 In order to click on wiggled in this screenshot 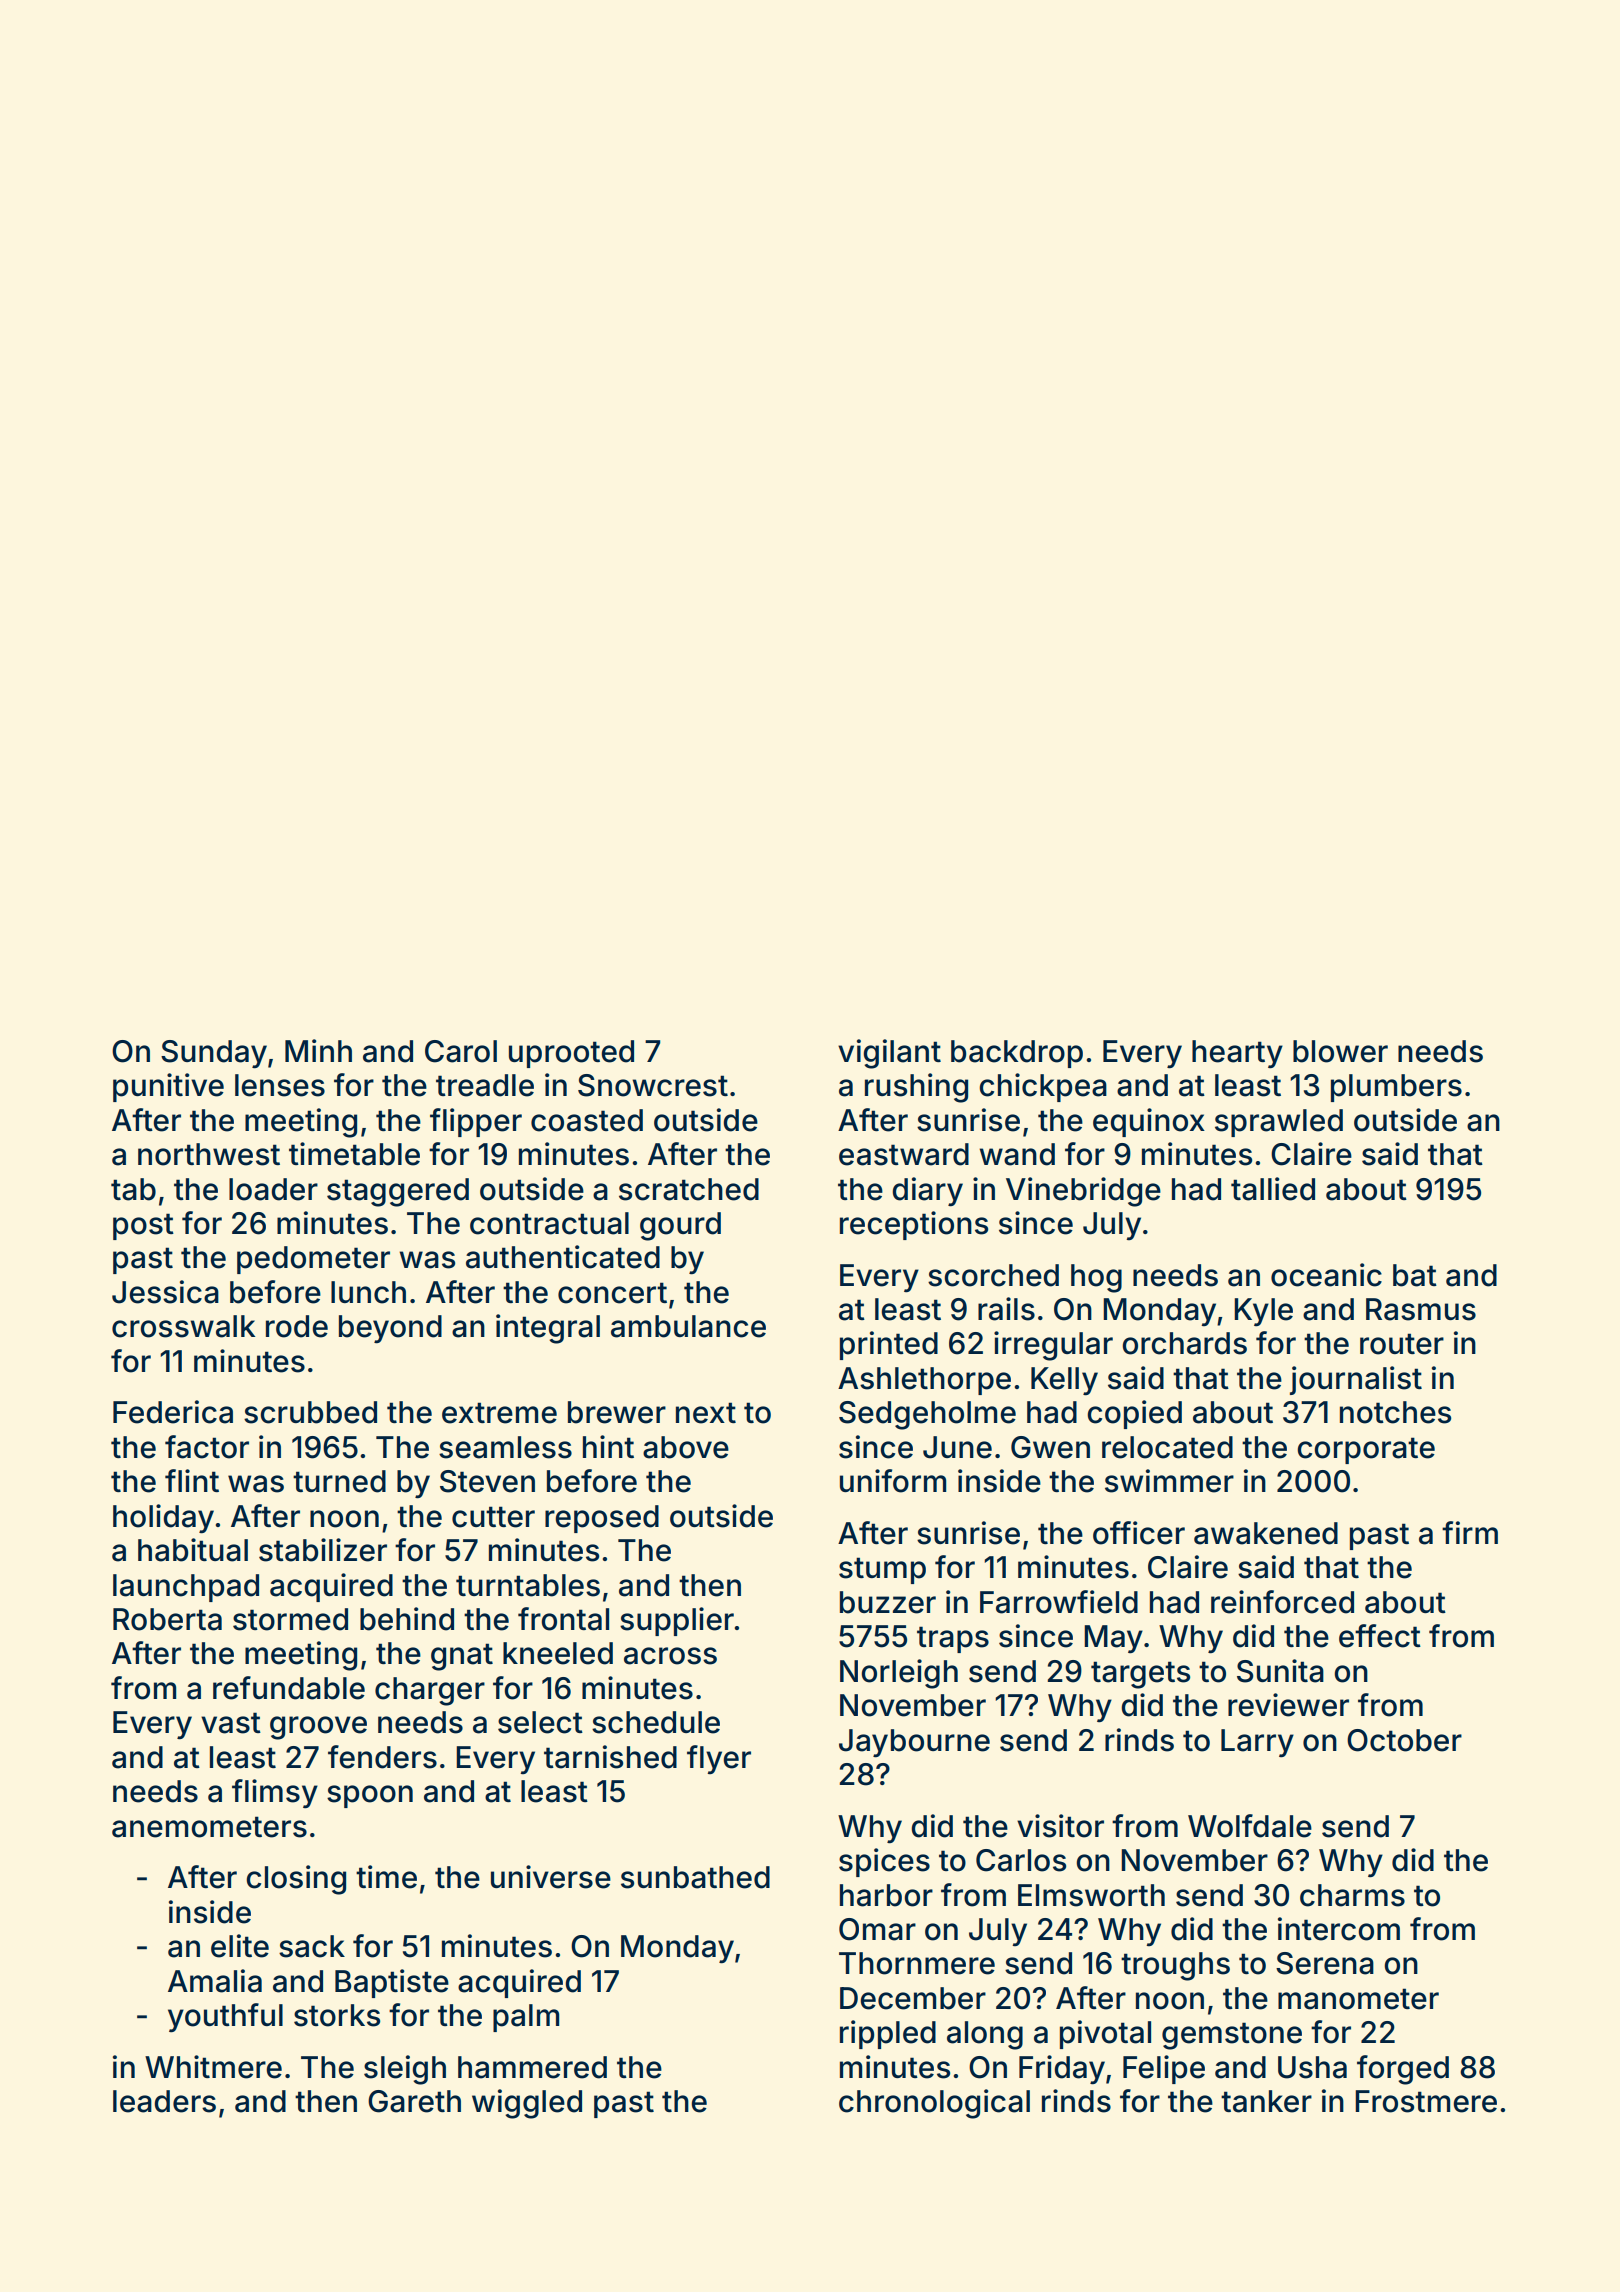, I will do `click(527, 2104)`.
